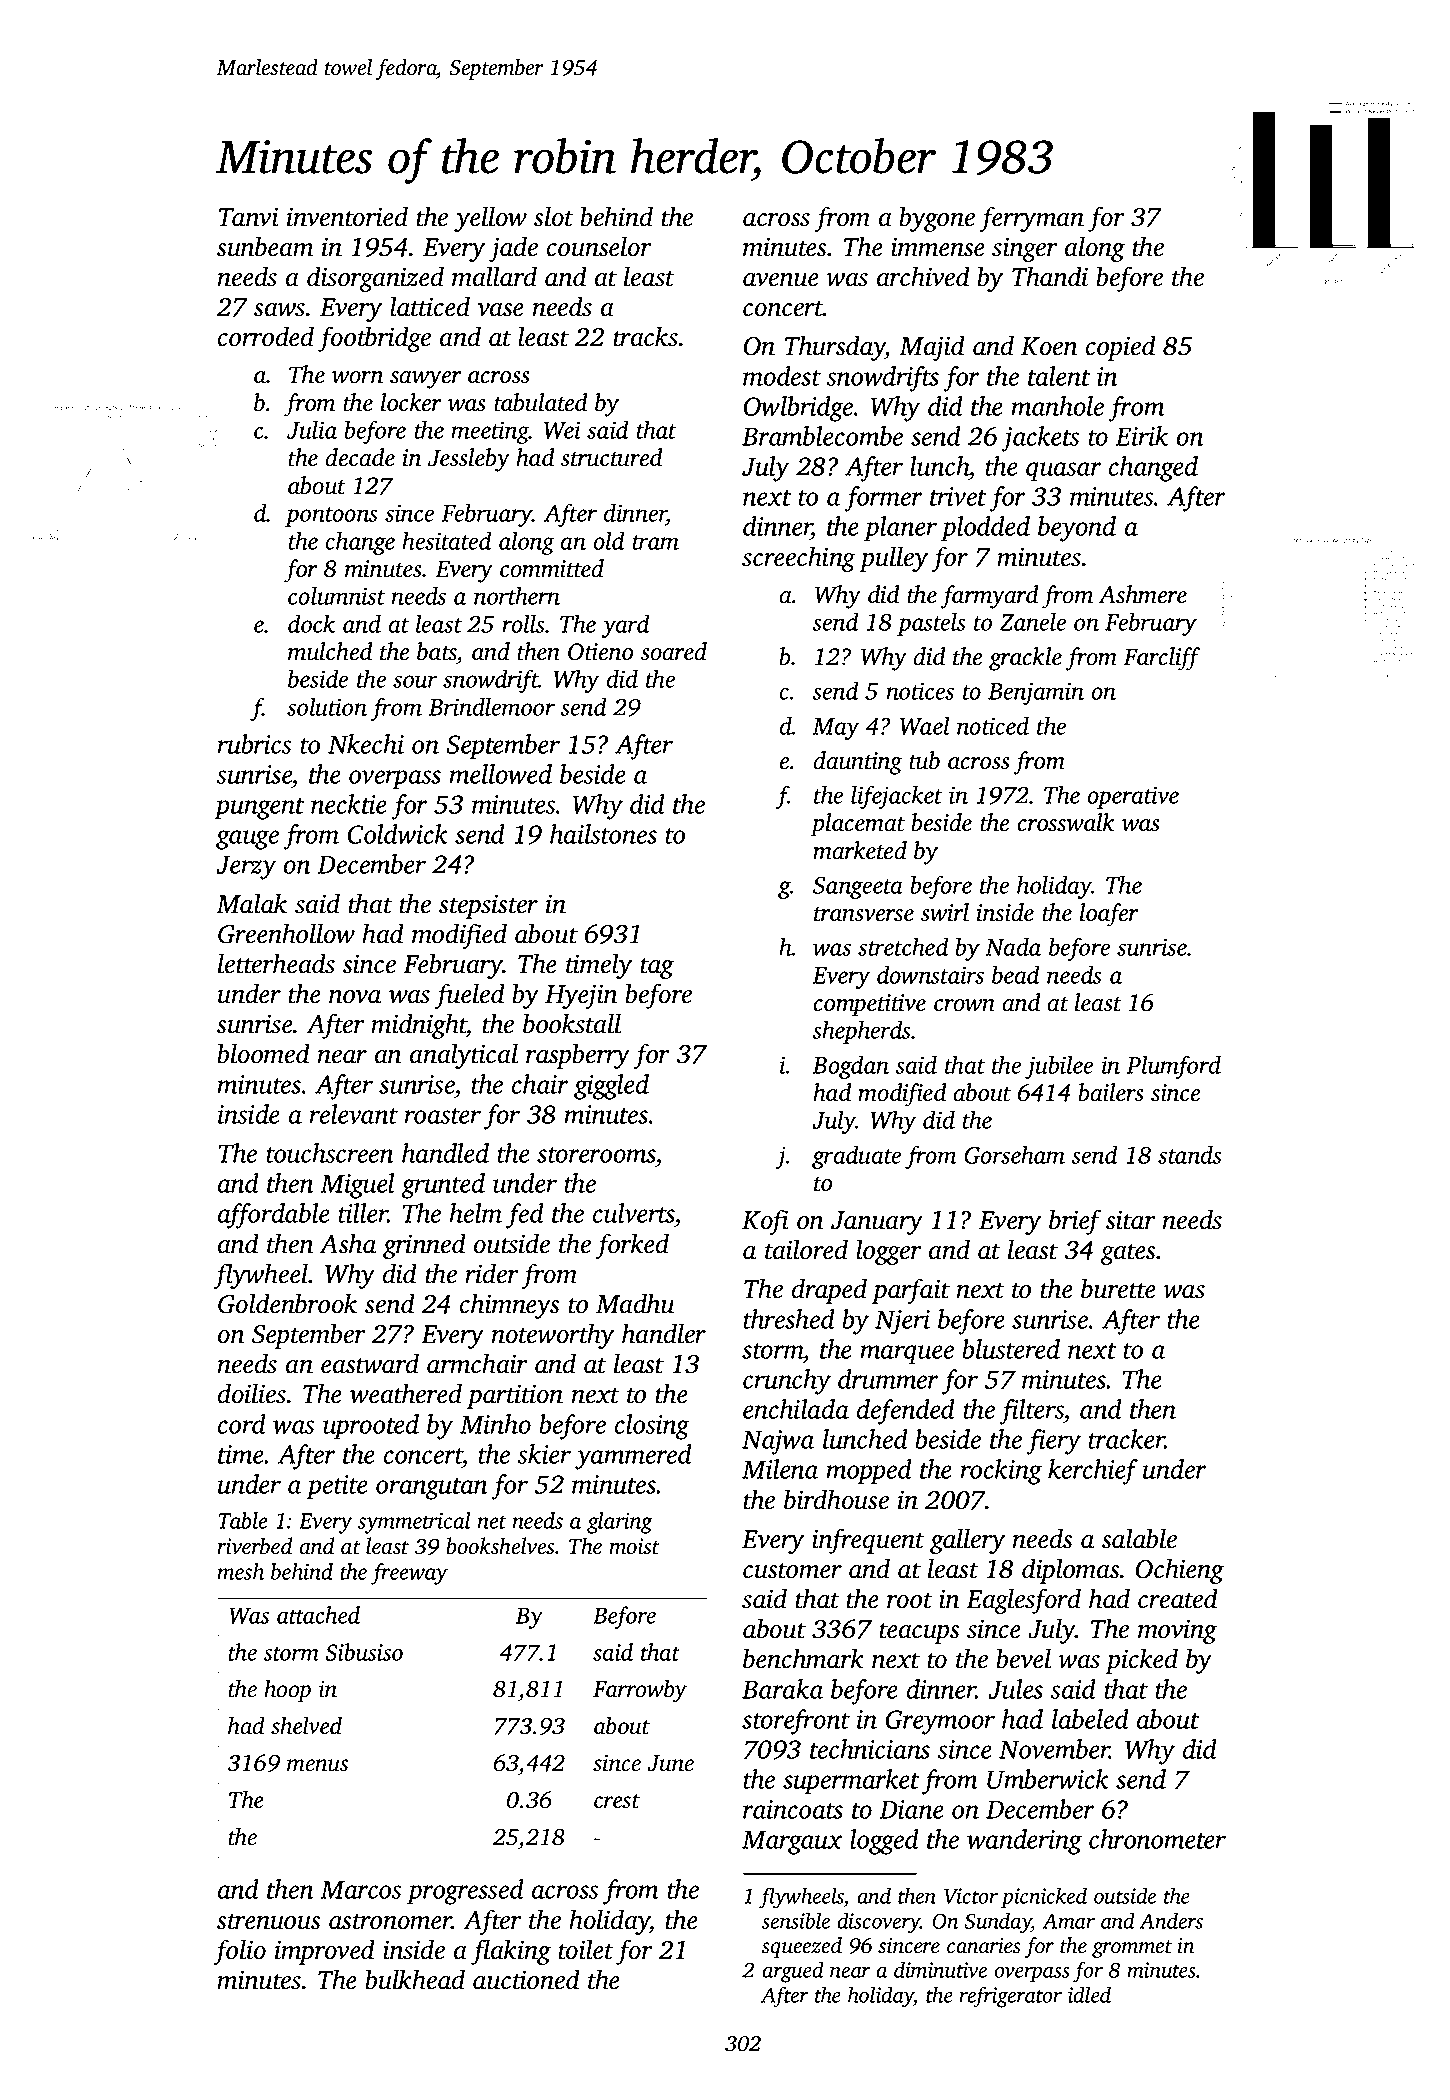 This screenshot has width=1450, height=2100. What do you see at coordinates (325, 1952) in the screenshot?
I see `improved` at bounding box center [325, 1952].
